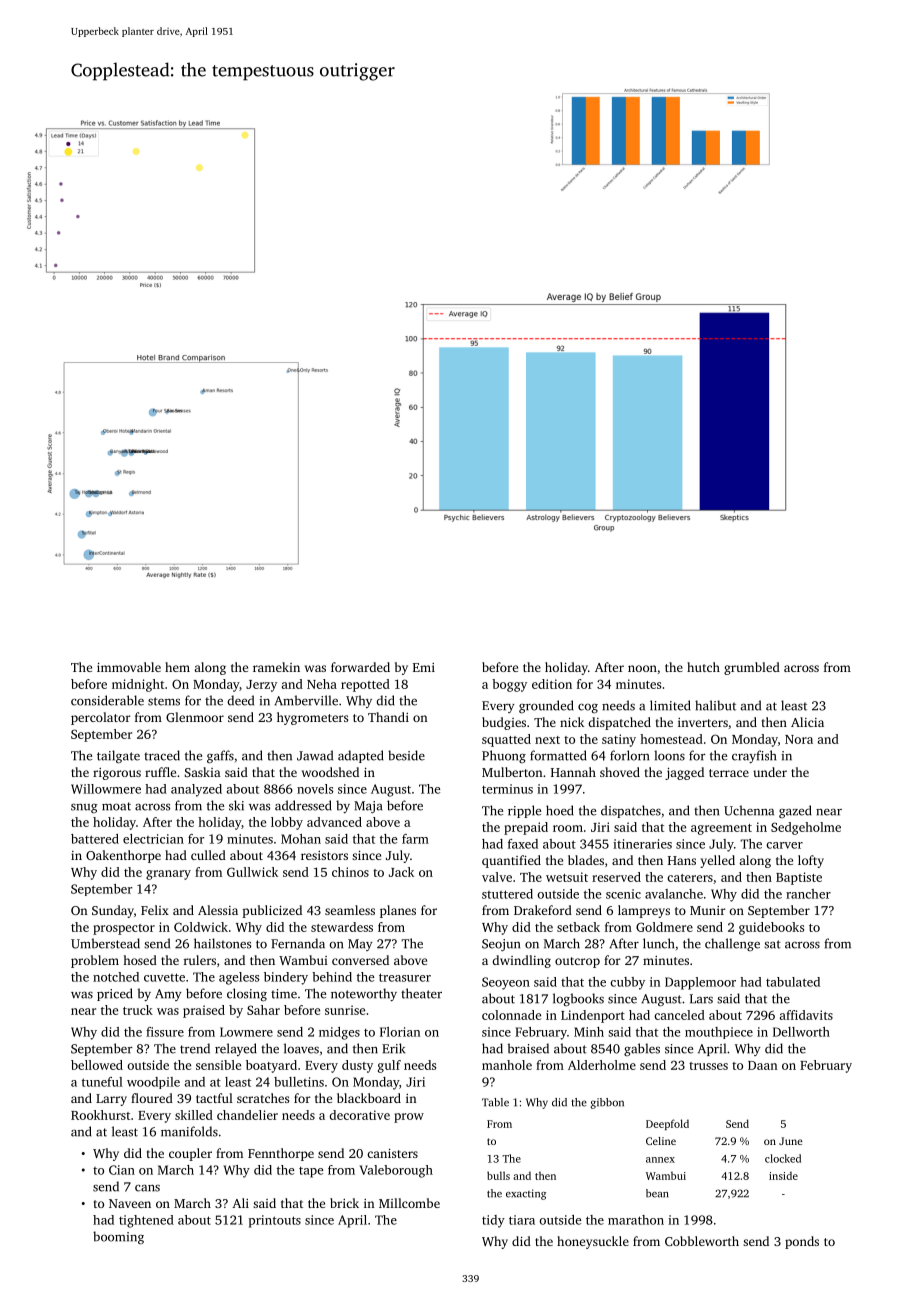 The image size is (924, 1308). I want to click on immovable, so click(129, 667).
